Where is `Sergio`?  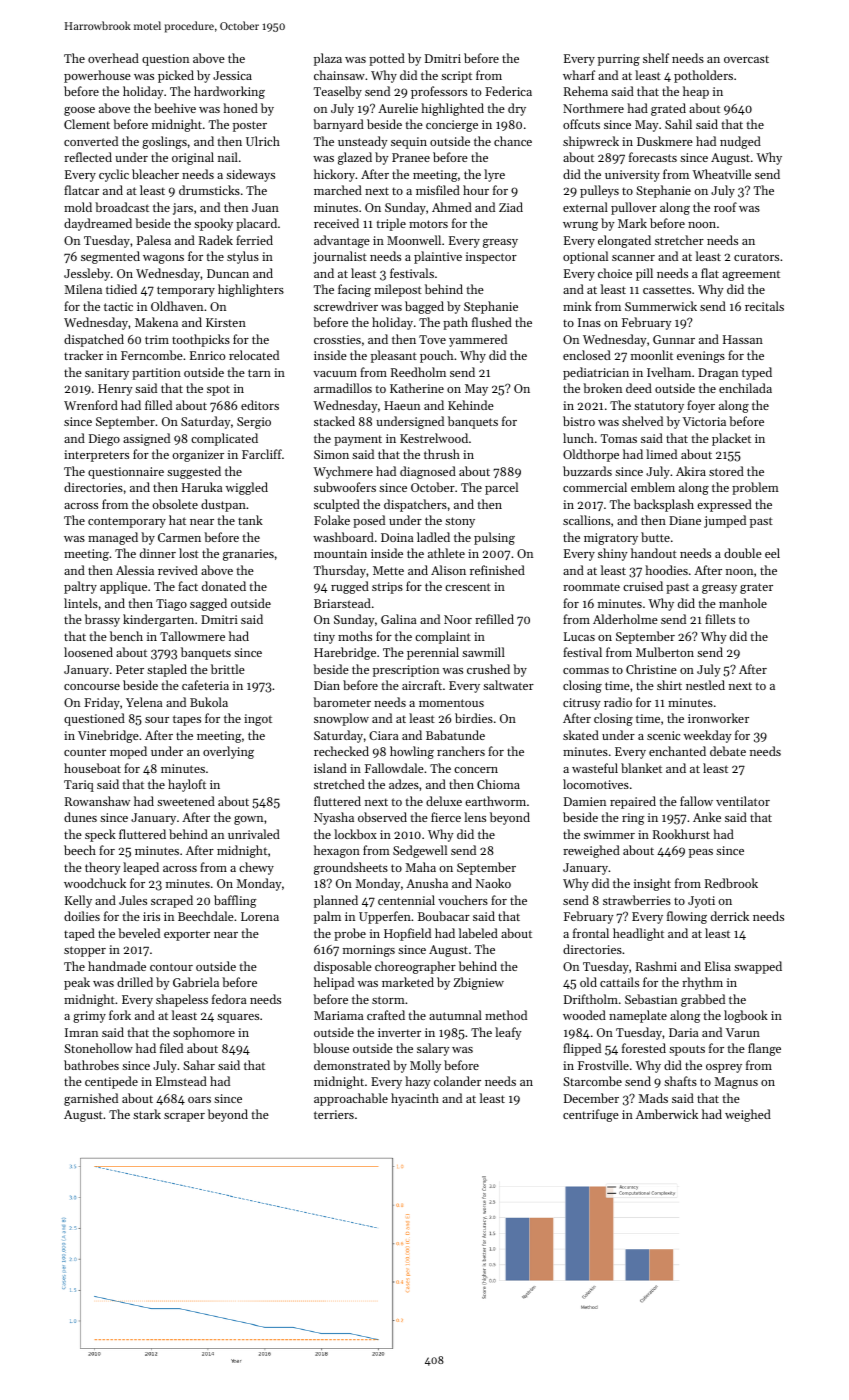
Sergio is located at coordinates (254, 423).
